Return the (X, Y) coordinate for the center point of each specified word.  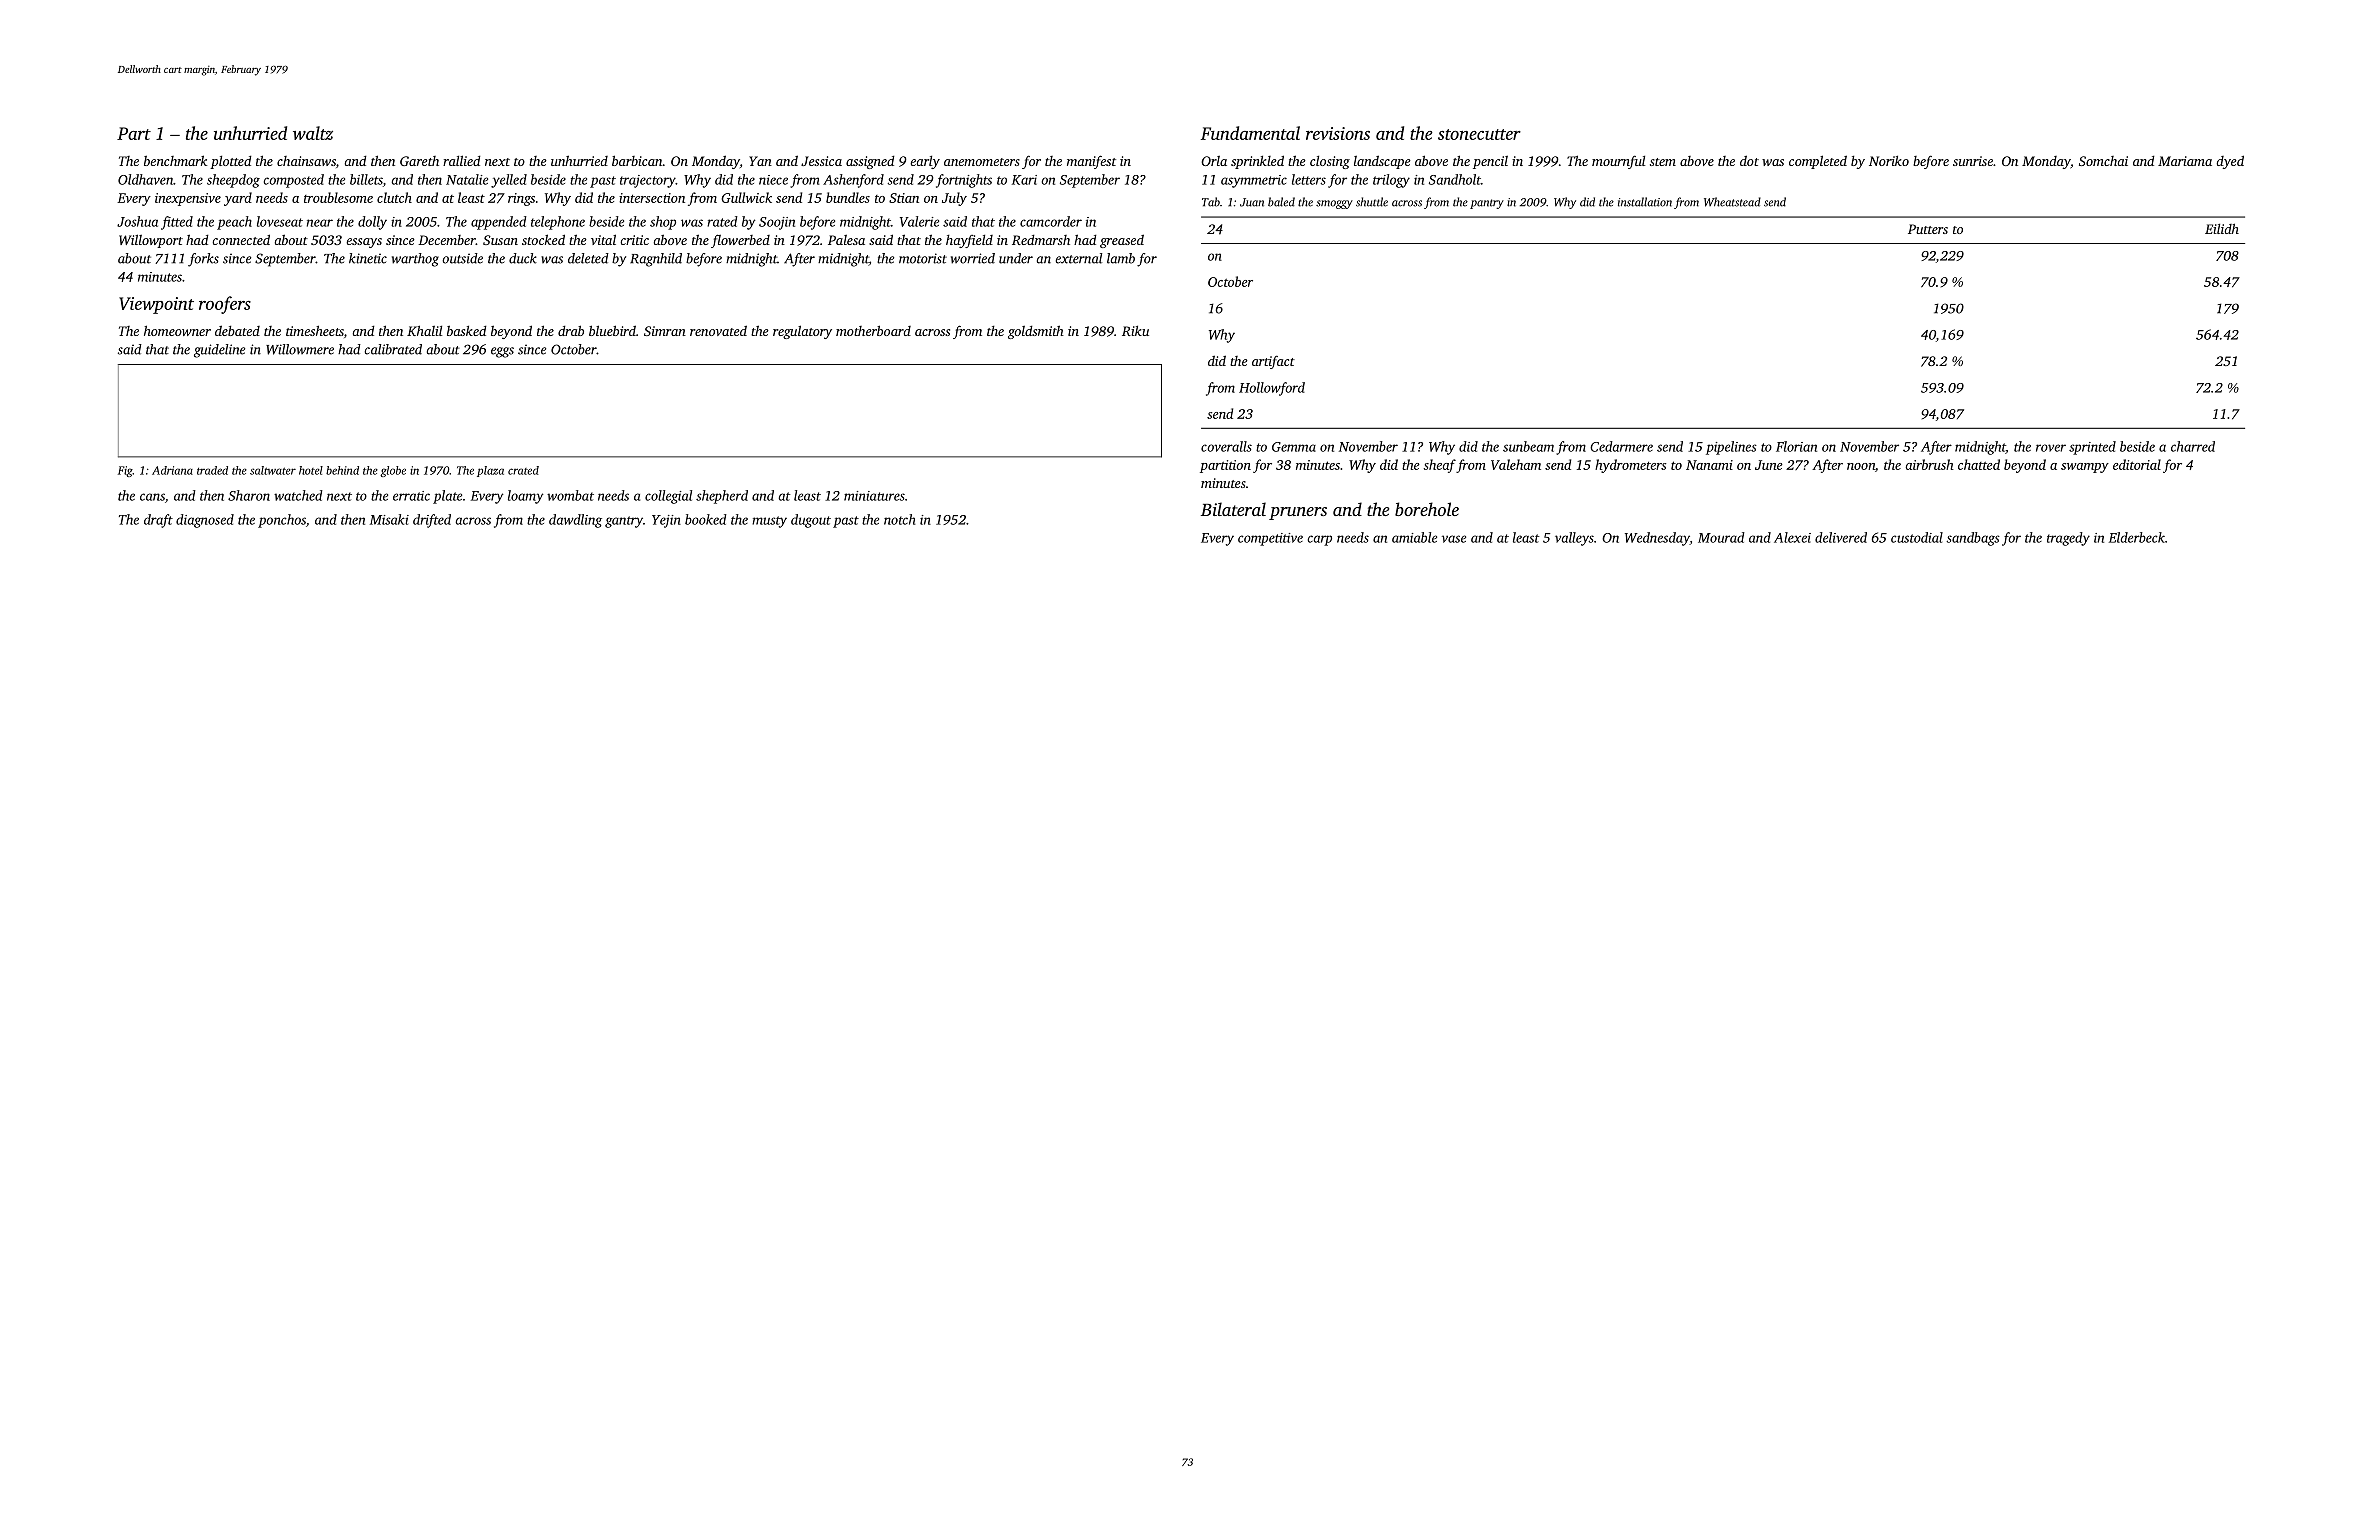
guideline (219, 351)
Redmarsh (1041, 240)
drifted (432, 521)
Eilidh (2222, 228)
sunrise (1973, 161)
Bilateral (1233, 509)
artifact (1273, 362)
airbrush (1929, 464)
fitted (177, 223)
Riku (1135, 330)
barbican (637, 160)
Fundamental (1250, 133)
